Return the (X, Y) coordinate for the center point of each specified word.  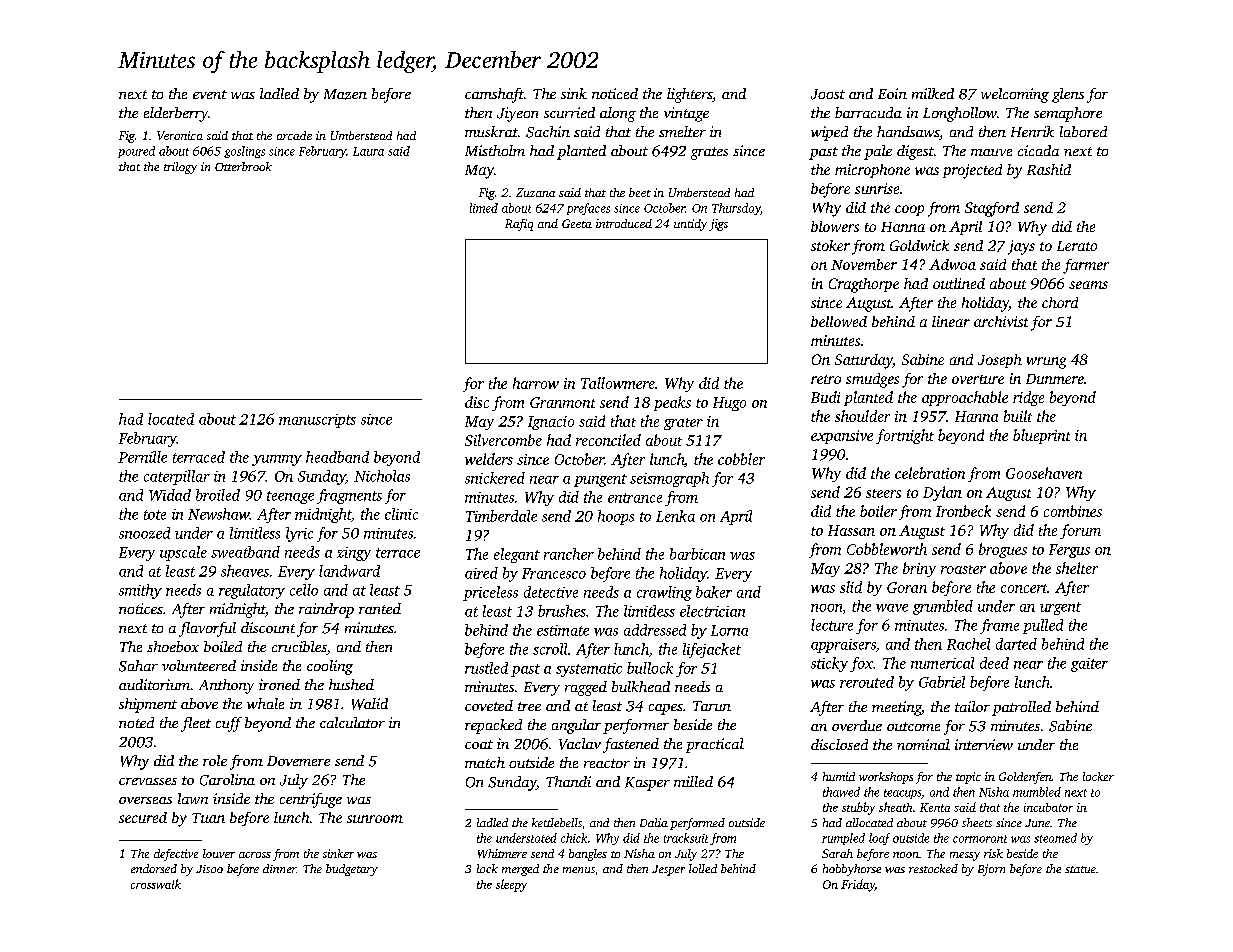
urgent (1060, 608)
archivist (1001, 321)
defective (176, 855)
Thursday (736, 209)
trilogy (180, 168)
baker (714, 592)
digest (915, 152)
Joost (828, 94)
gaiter (1089, 665)
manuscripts (317, 421)
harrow (536, 383)
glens (1068, 95)
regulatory (252, 591)
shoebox (173, 646)
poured (136, 152)
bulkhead (641, 686)
